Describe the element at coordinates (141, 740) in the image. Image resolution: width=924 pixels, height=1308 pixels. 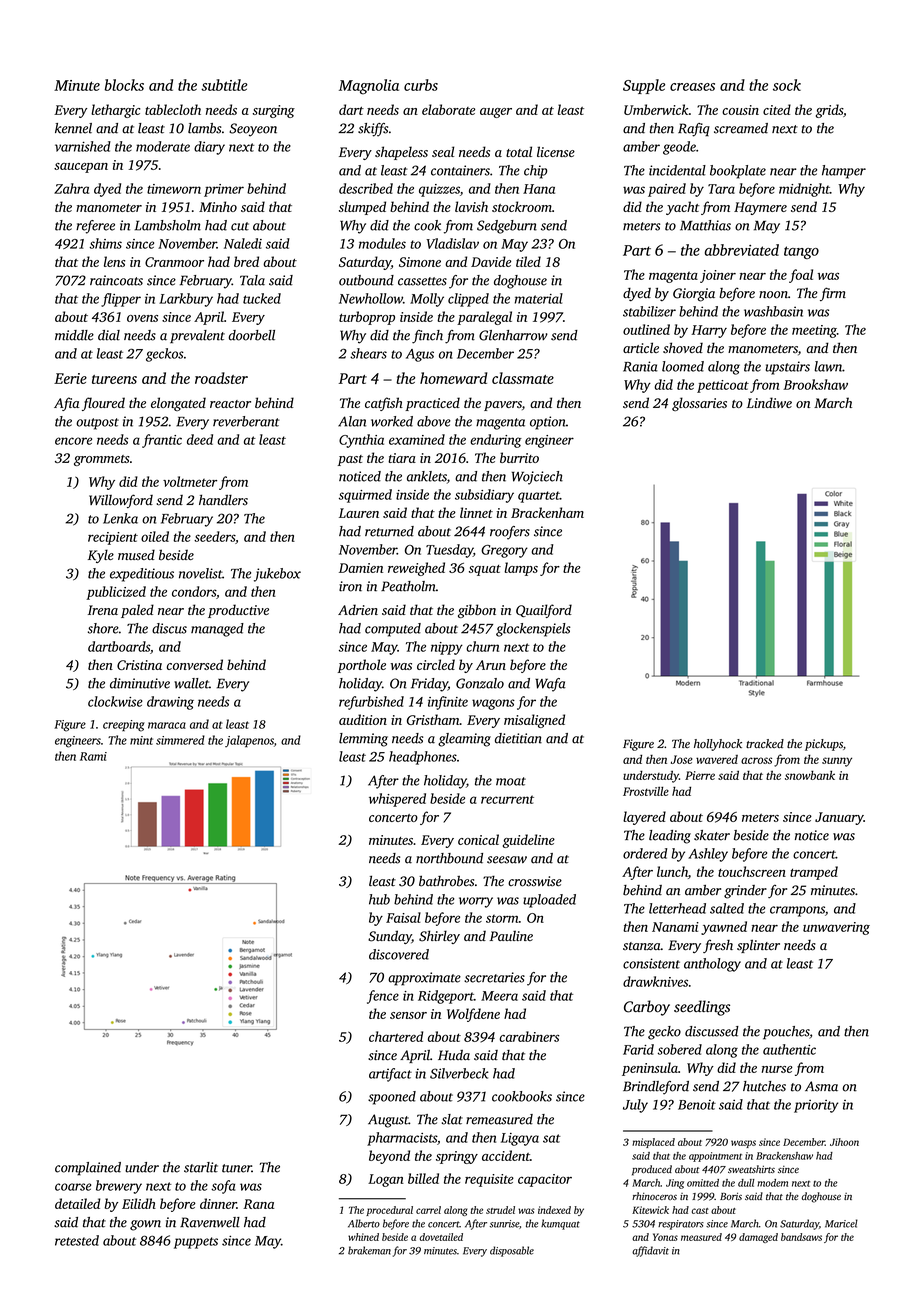
I see `mint` at that location.
